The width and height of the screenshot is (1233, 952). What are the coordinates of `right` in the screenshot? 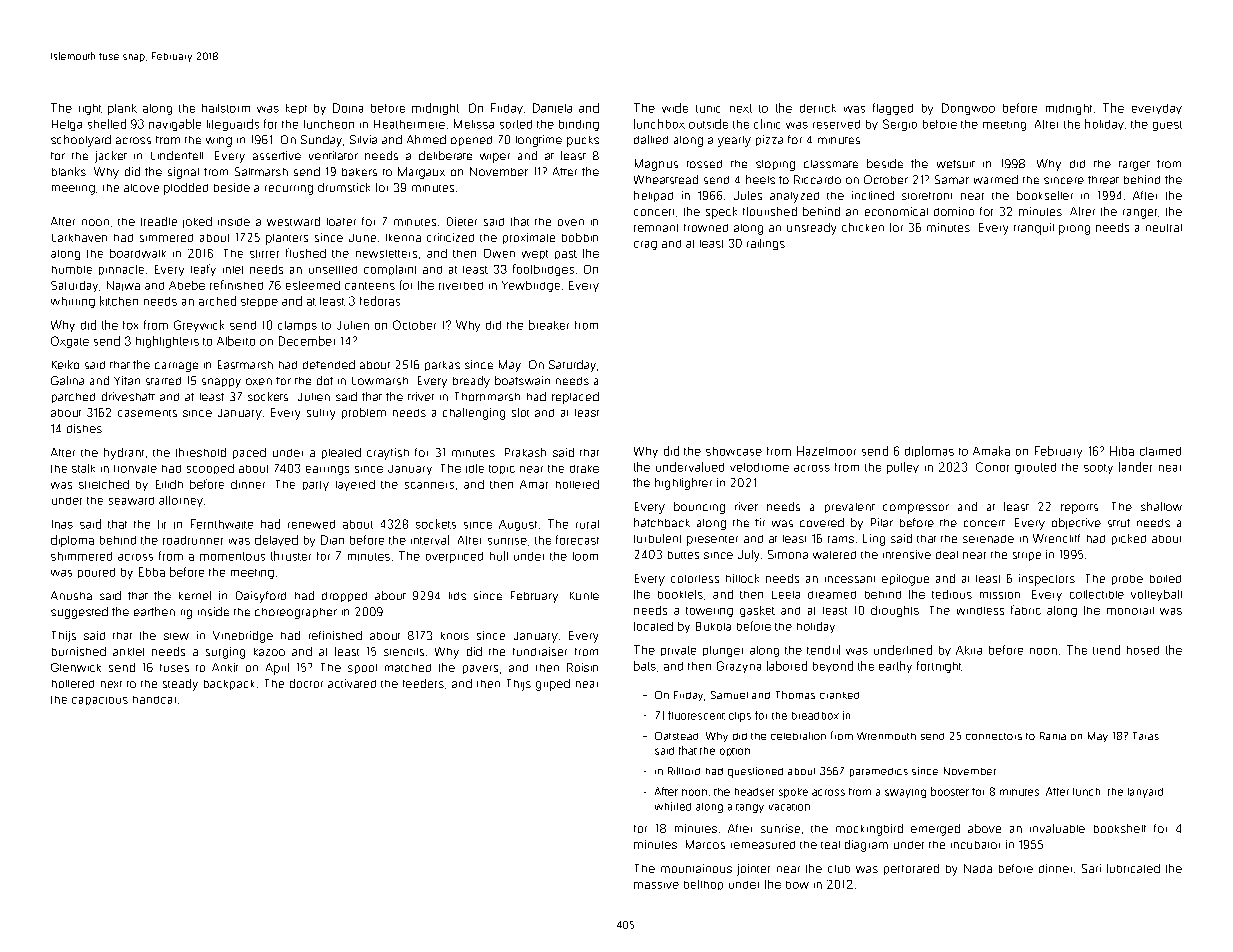 It's located at (90, 109).
